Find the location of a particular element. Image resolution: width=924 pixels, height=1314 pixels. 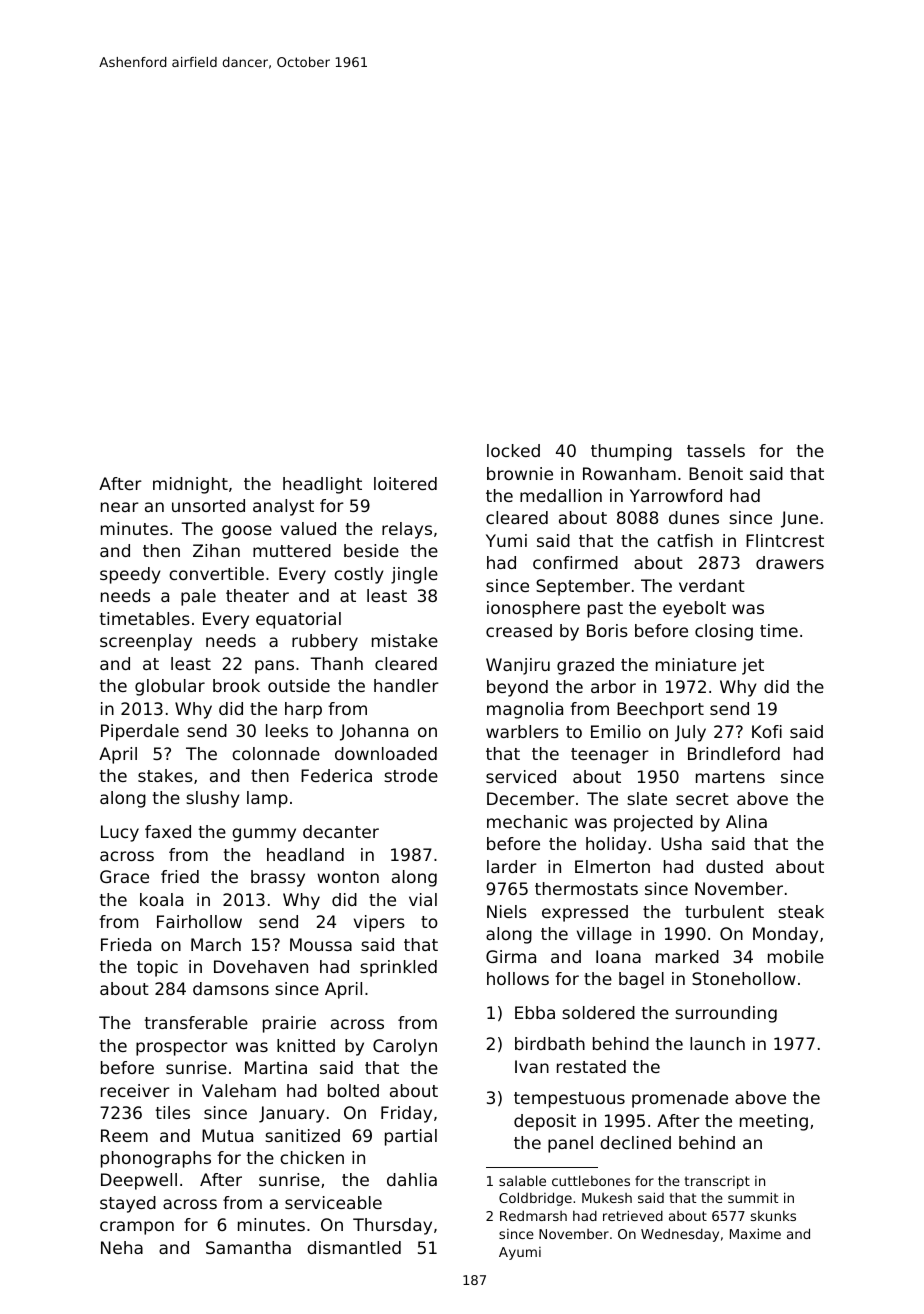

Samantha is located at coordinates (248, 1247).
